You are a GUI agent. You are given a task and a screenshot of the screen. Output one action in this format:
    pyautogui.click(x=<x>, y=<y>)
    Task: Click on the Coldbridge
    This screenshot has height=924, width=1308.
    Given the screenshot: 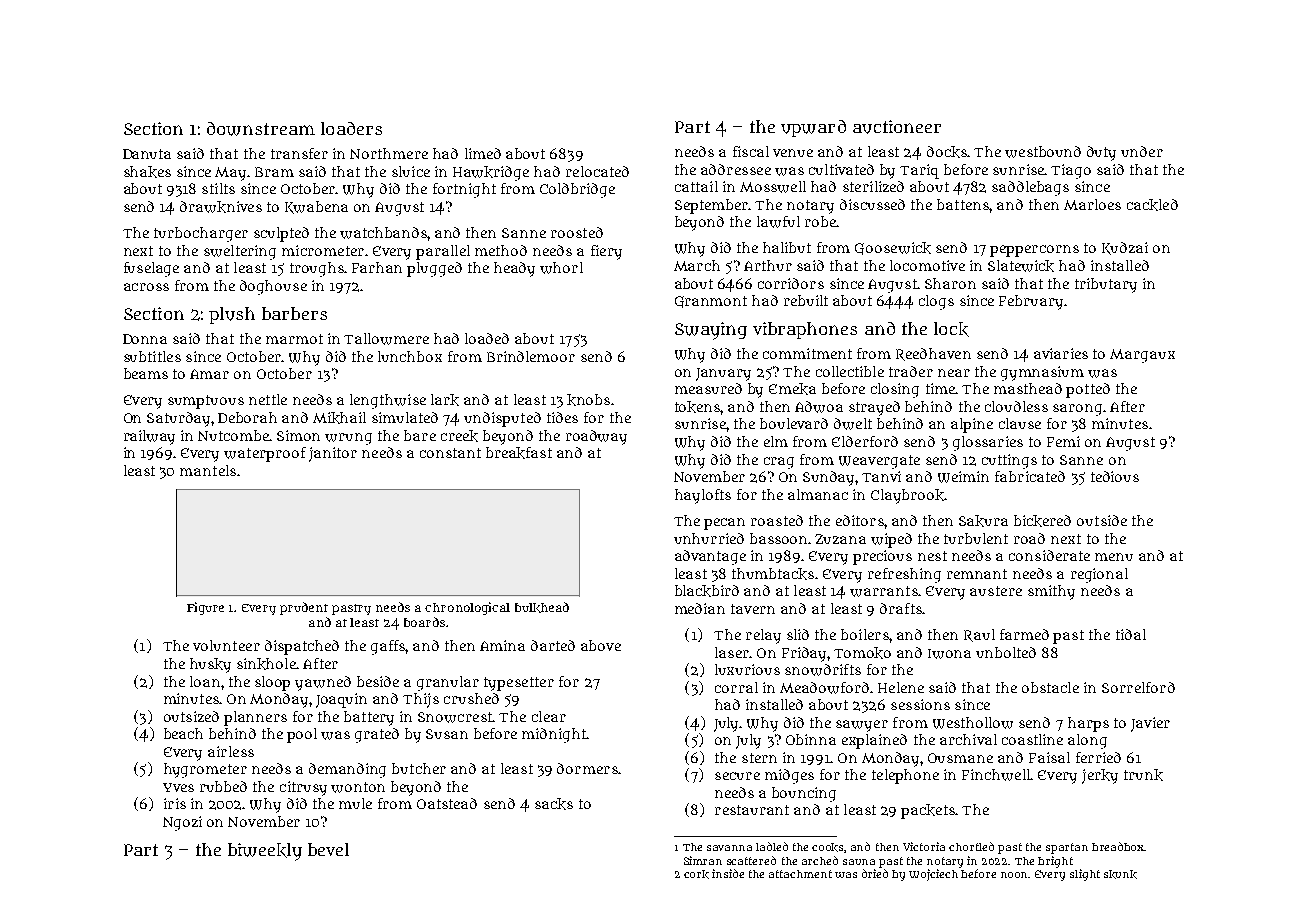 What is the action you would take?
    pyautogui.click(x=577, y=190)
